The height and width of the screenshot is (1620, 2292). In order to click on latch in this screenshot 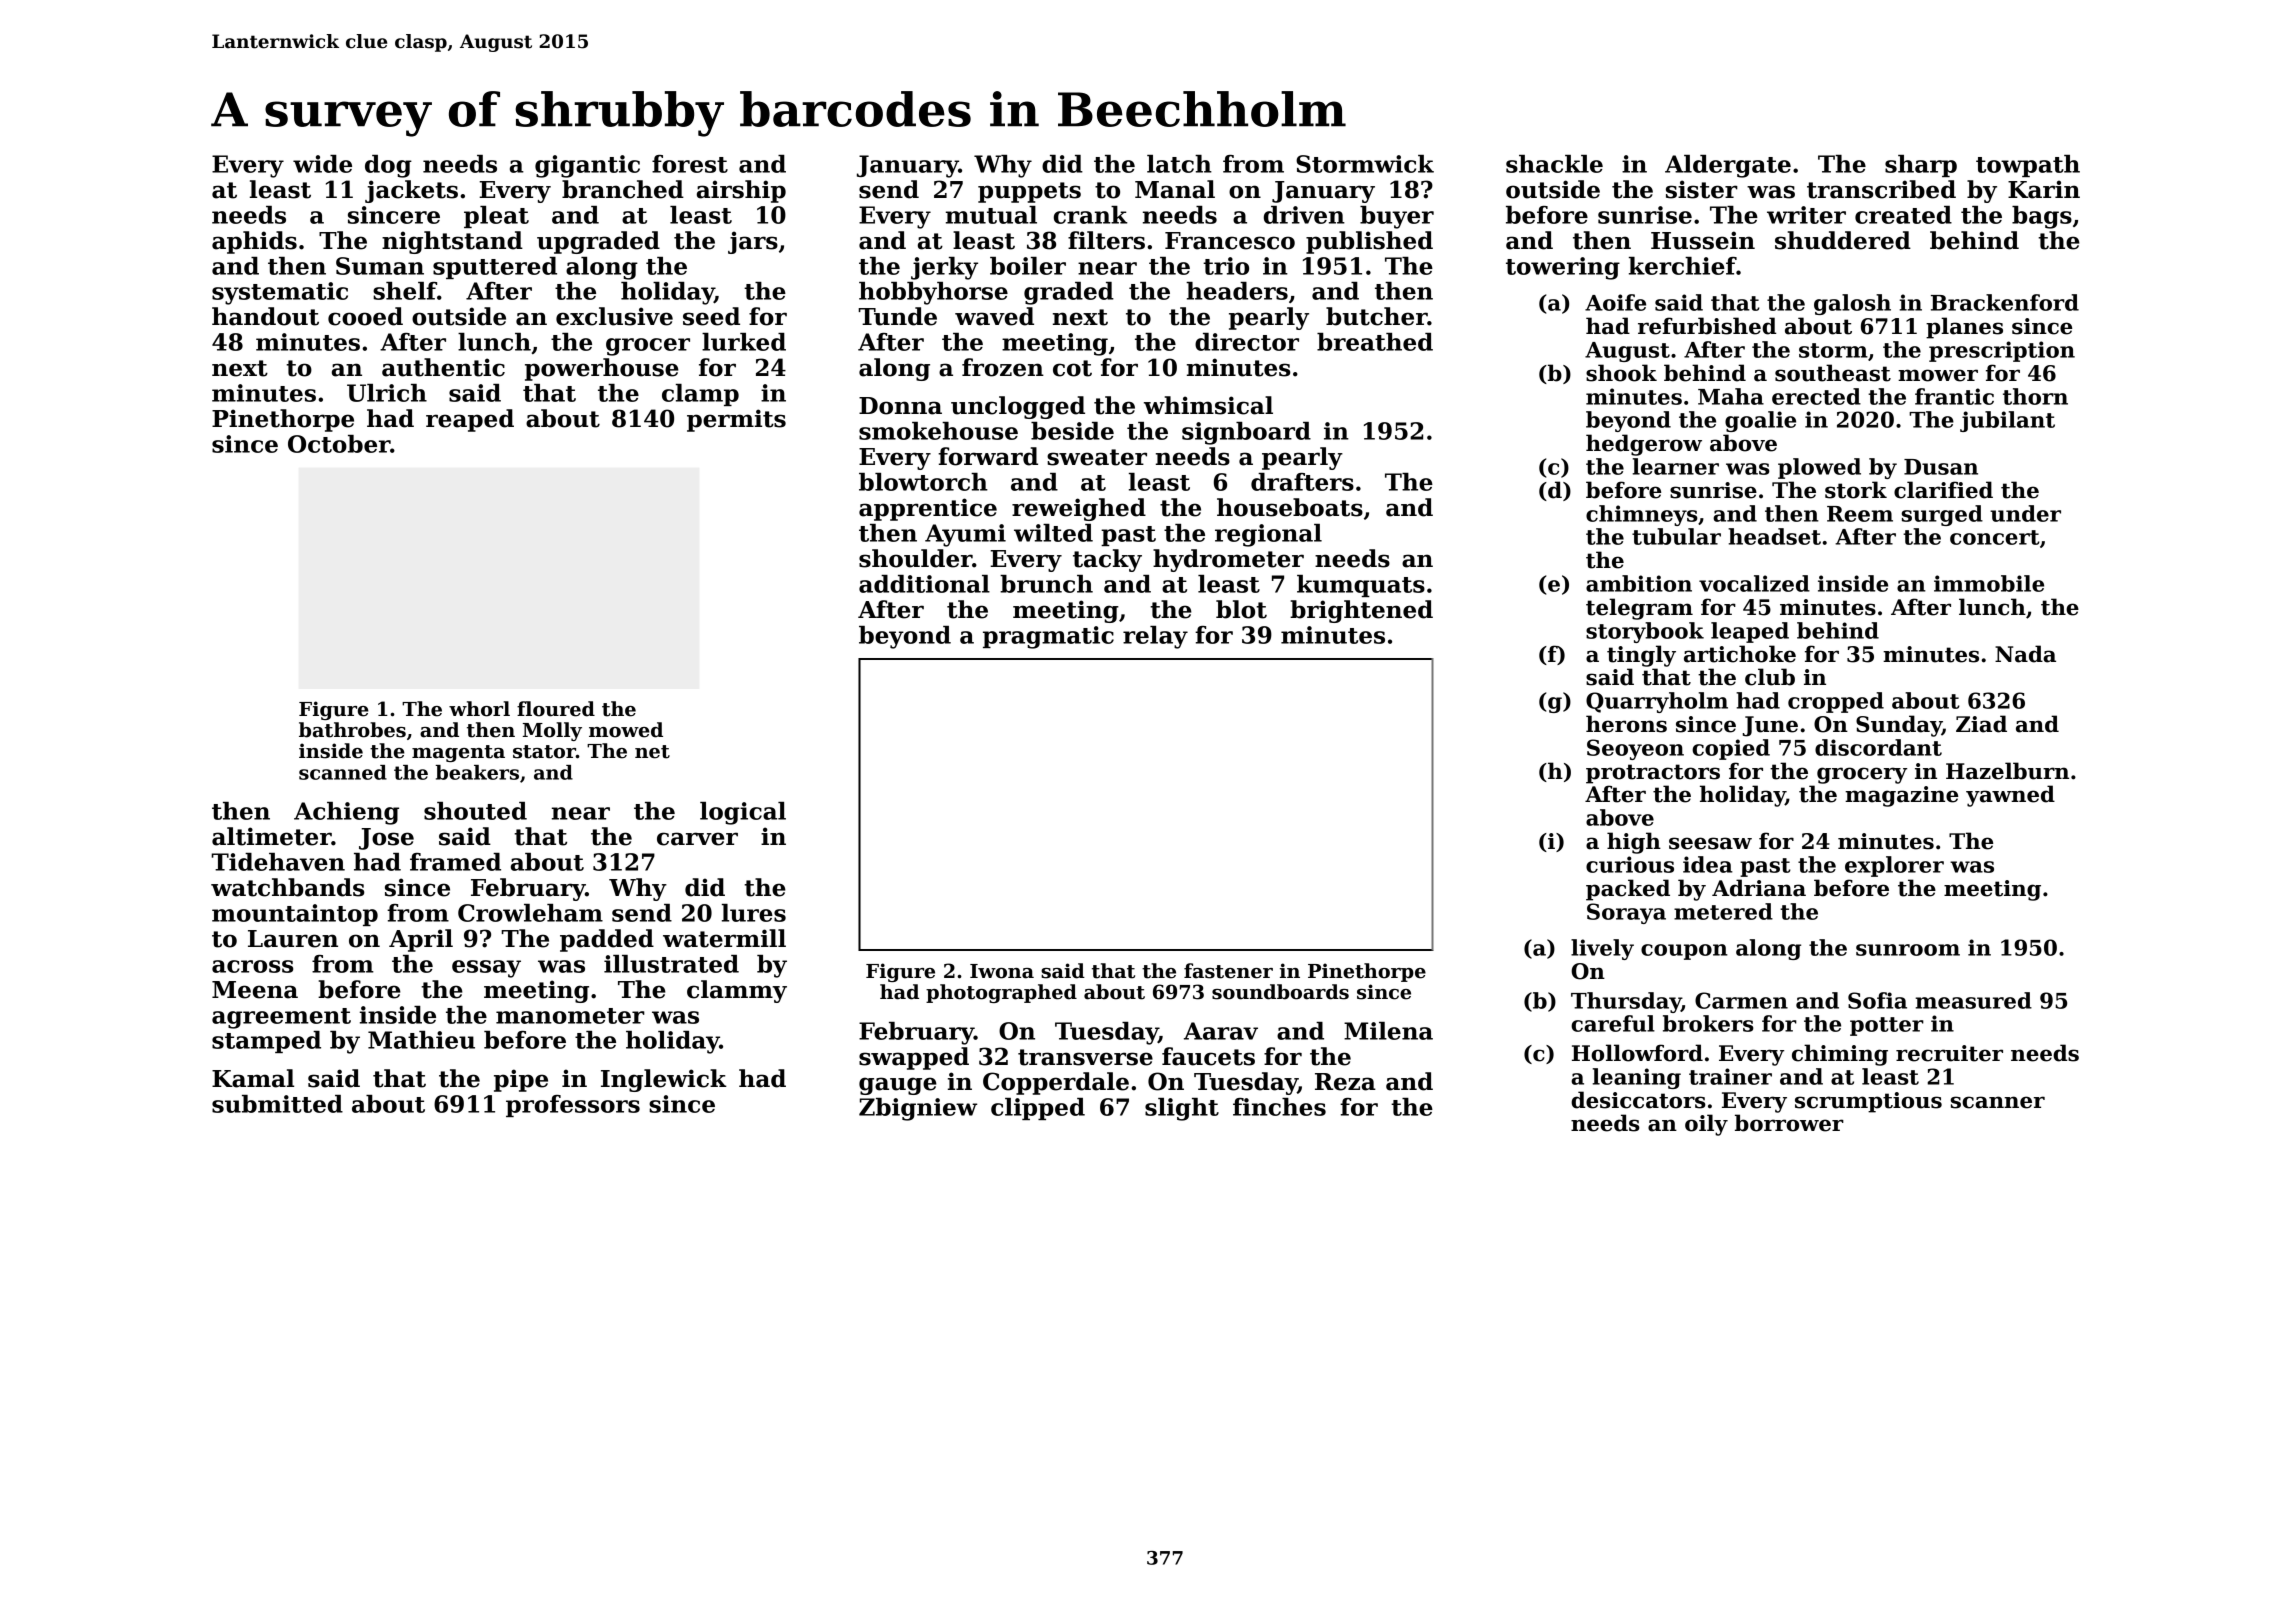, I will do `click(1179, 164)`.
